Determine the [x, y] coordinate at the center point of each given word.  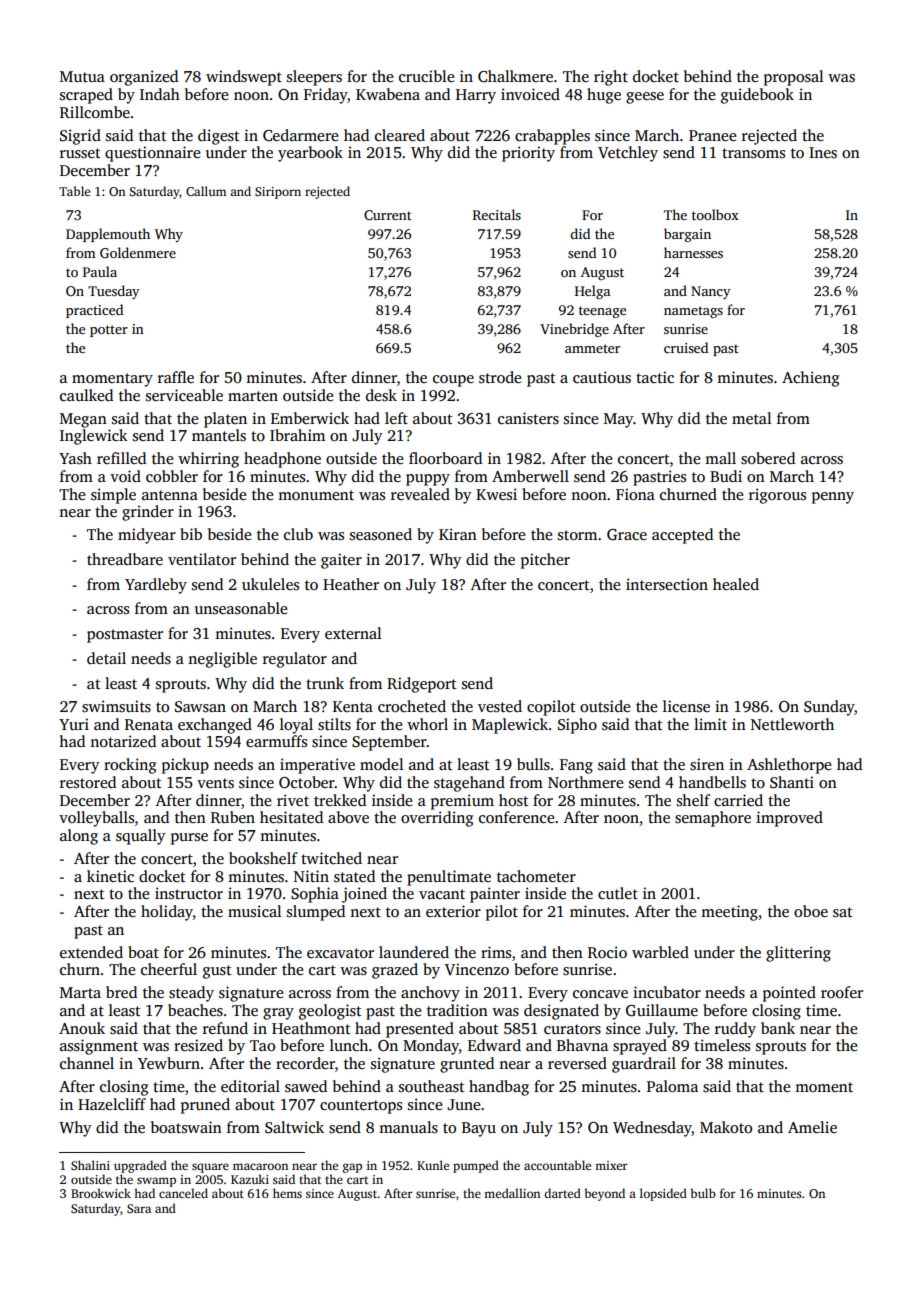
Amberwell [530, 476]
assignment [99, 1047]
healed [736, 584]
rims [496, 952]
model [382, 764]
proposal [794, 78]
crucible [426, 76]
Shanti [792, 782]
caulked [86, 395]
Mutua [82, 76]
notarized [123, 741]
